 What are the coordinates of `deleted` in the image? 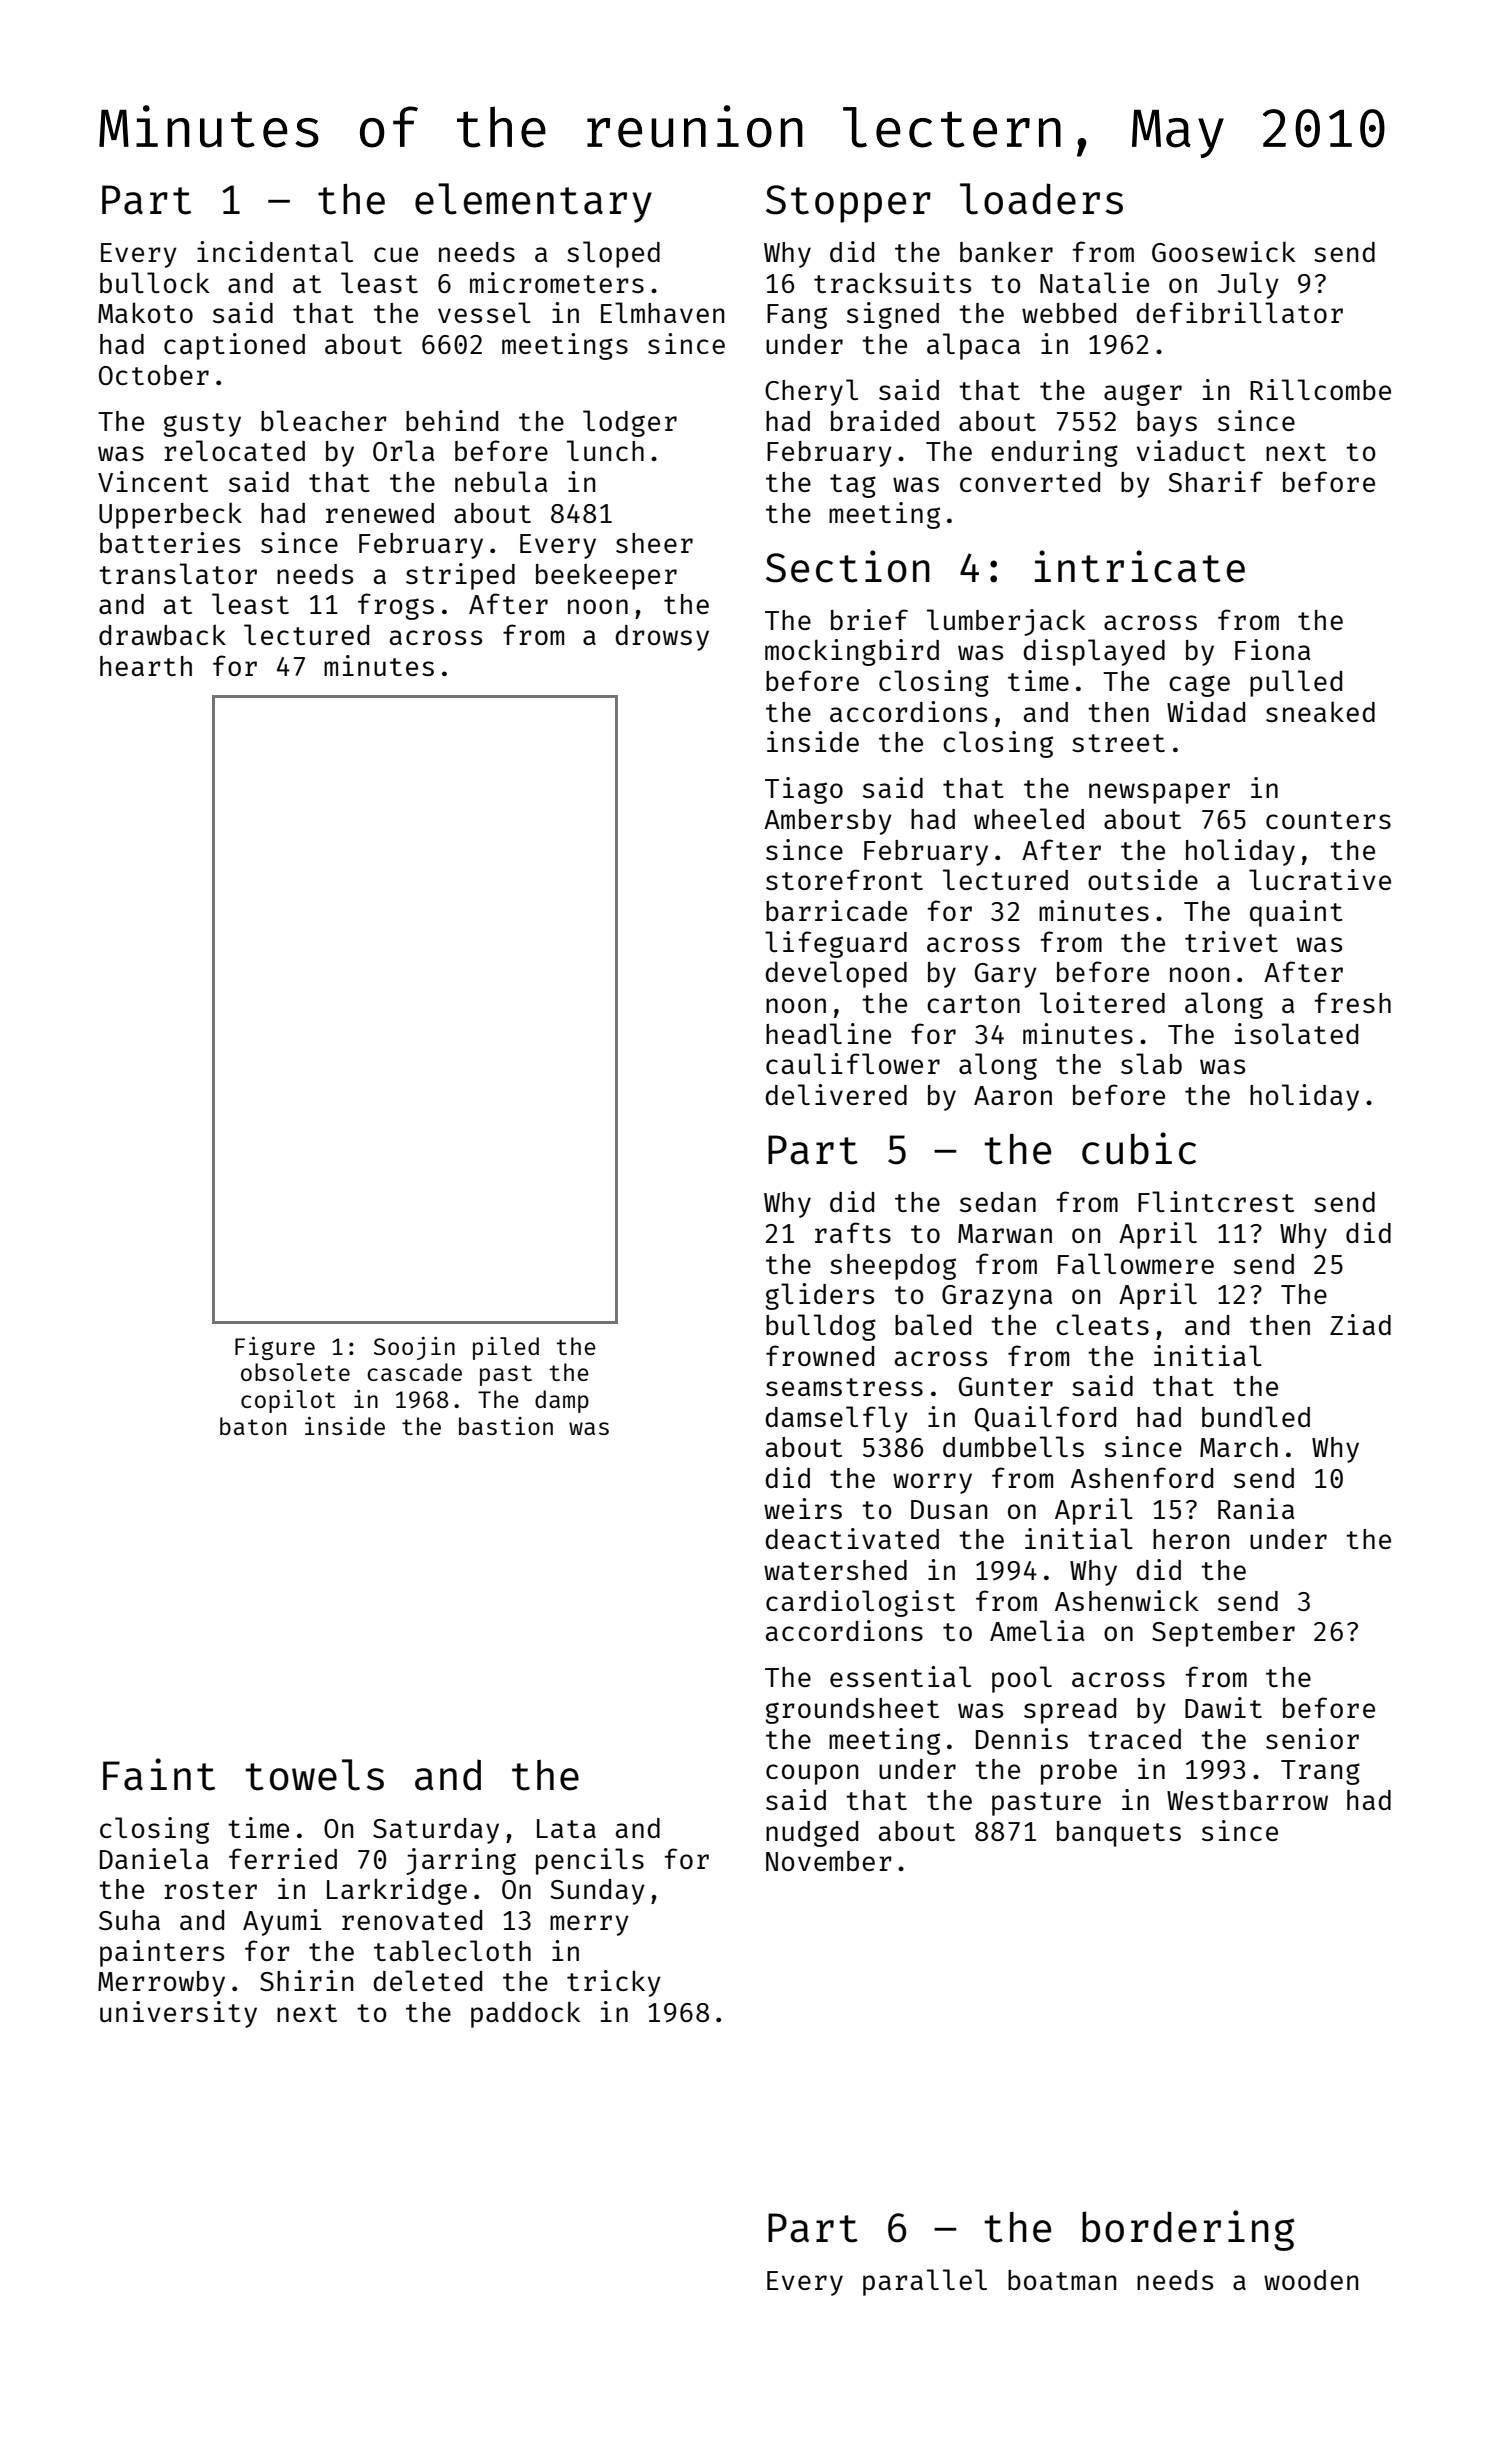 It's located at (427, 1980).
